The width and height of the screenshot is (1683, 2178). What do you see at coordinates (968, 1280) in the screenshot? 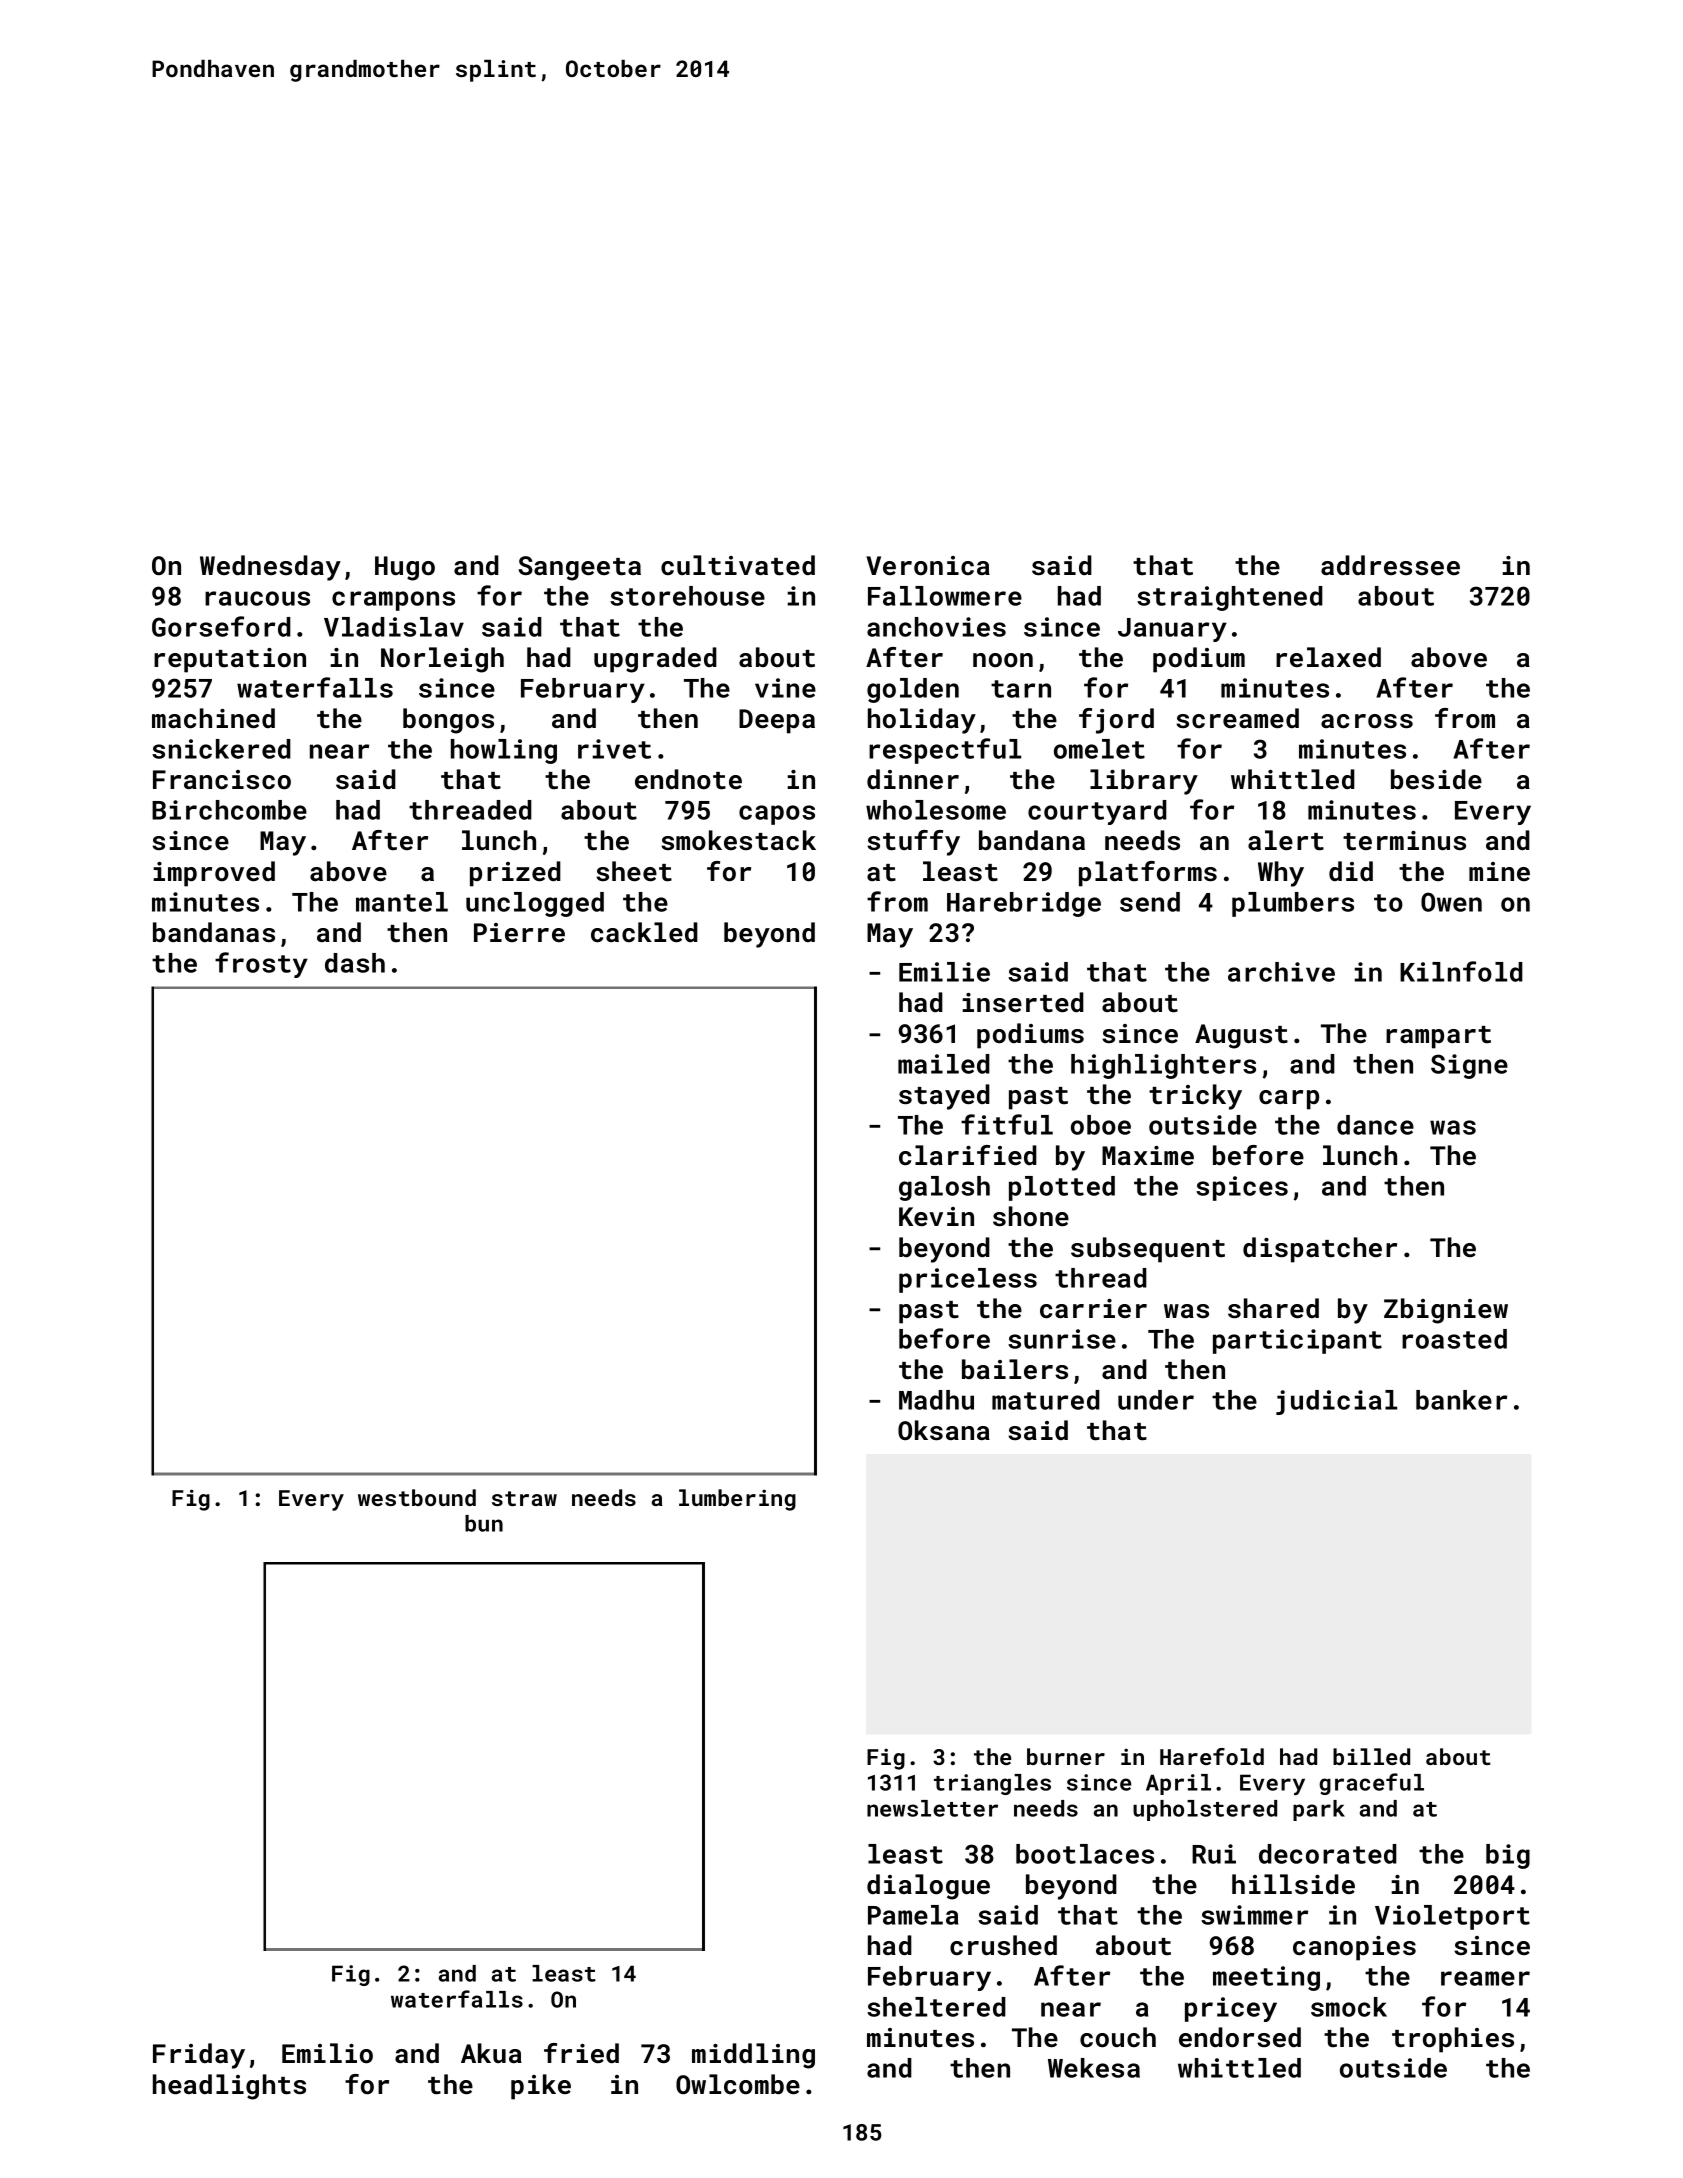
I see `priceless` at bounding box center [968, 1280].
